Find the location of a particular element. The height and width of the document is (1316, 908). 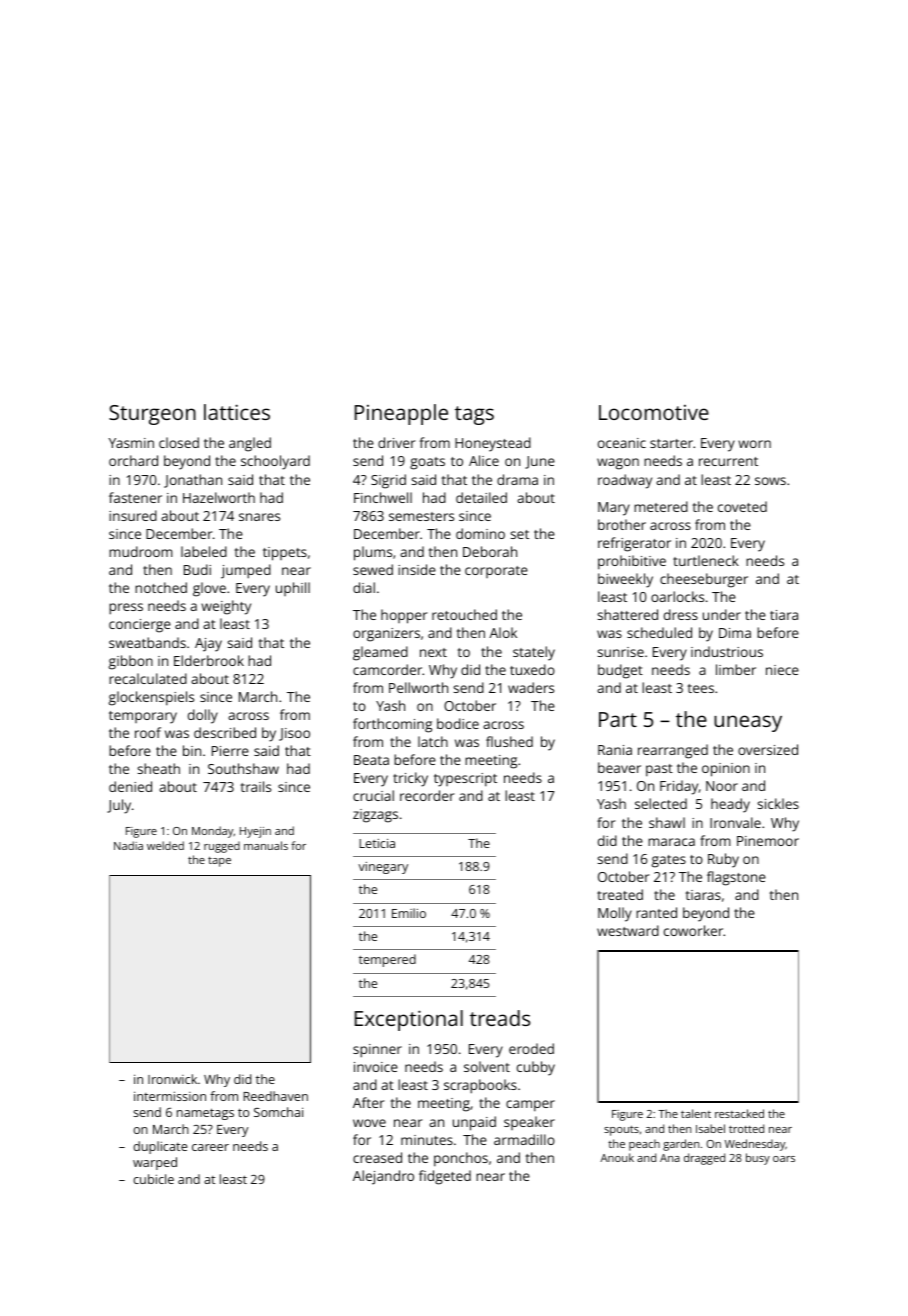

busy is located at coordinates (758, 1159).
